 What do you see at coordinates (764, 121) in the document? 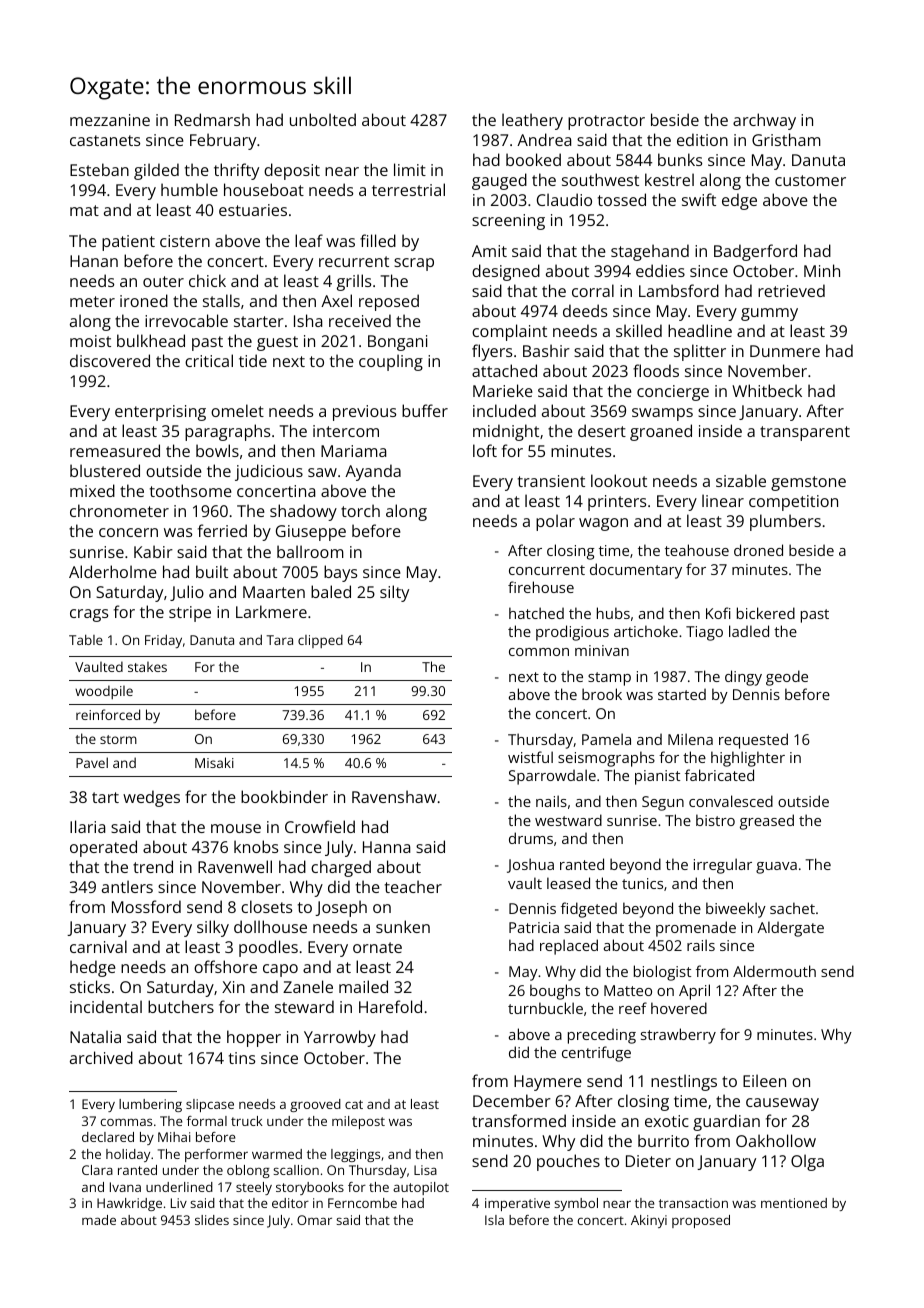
I see `archway` at bounding box center [764, 121].
